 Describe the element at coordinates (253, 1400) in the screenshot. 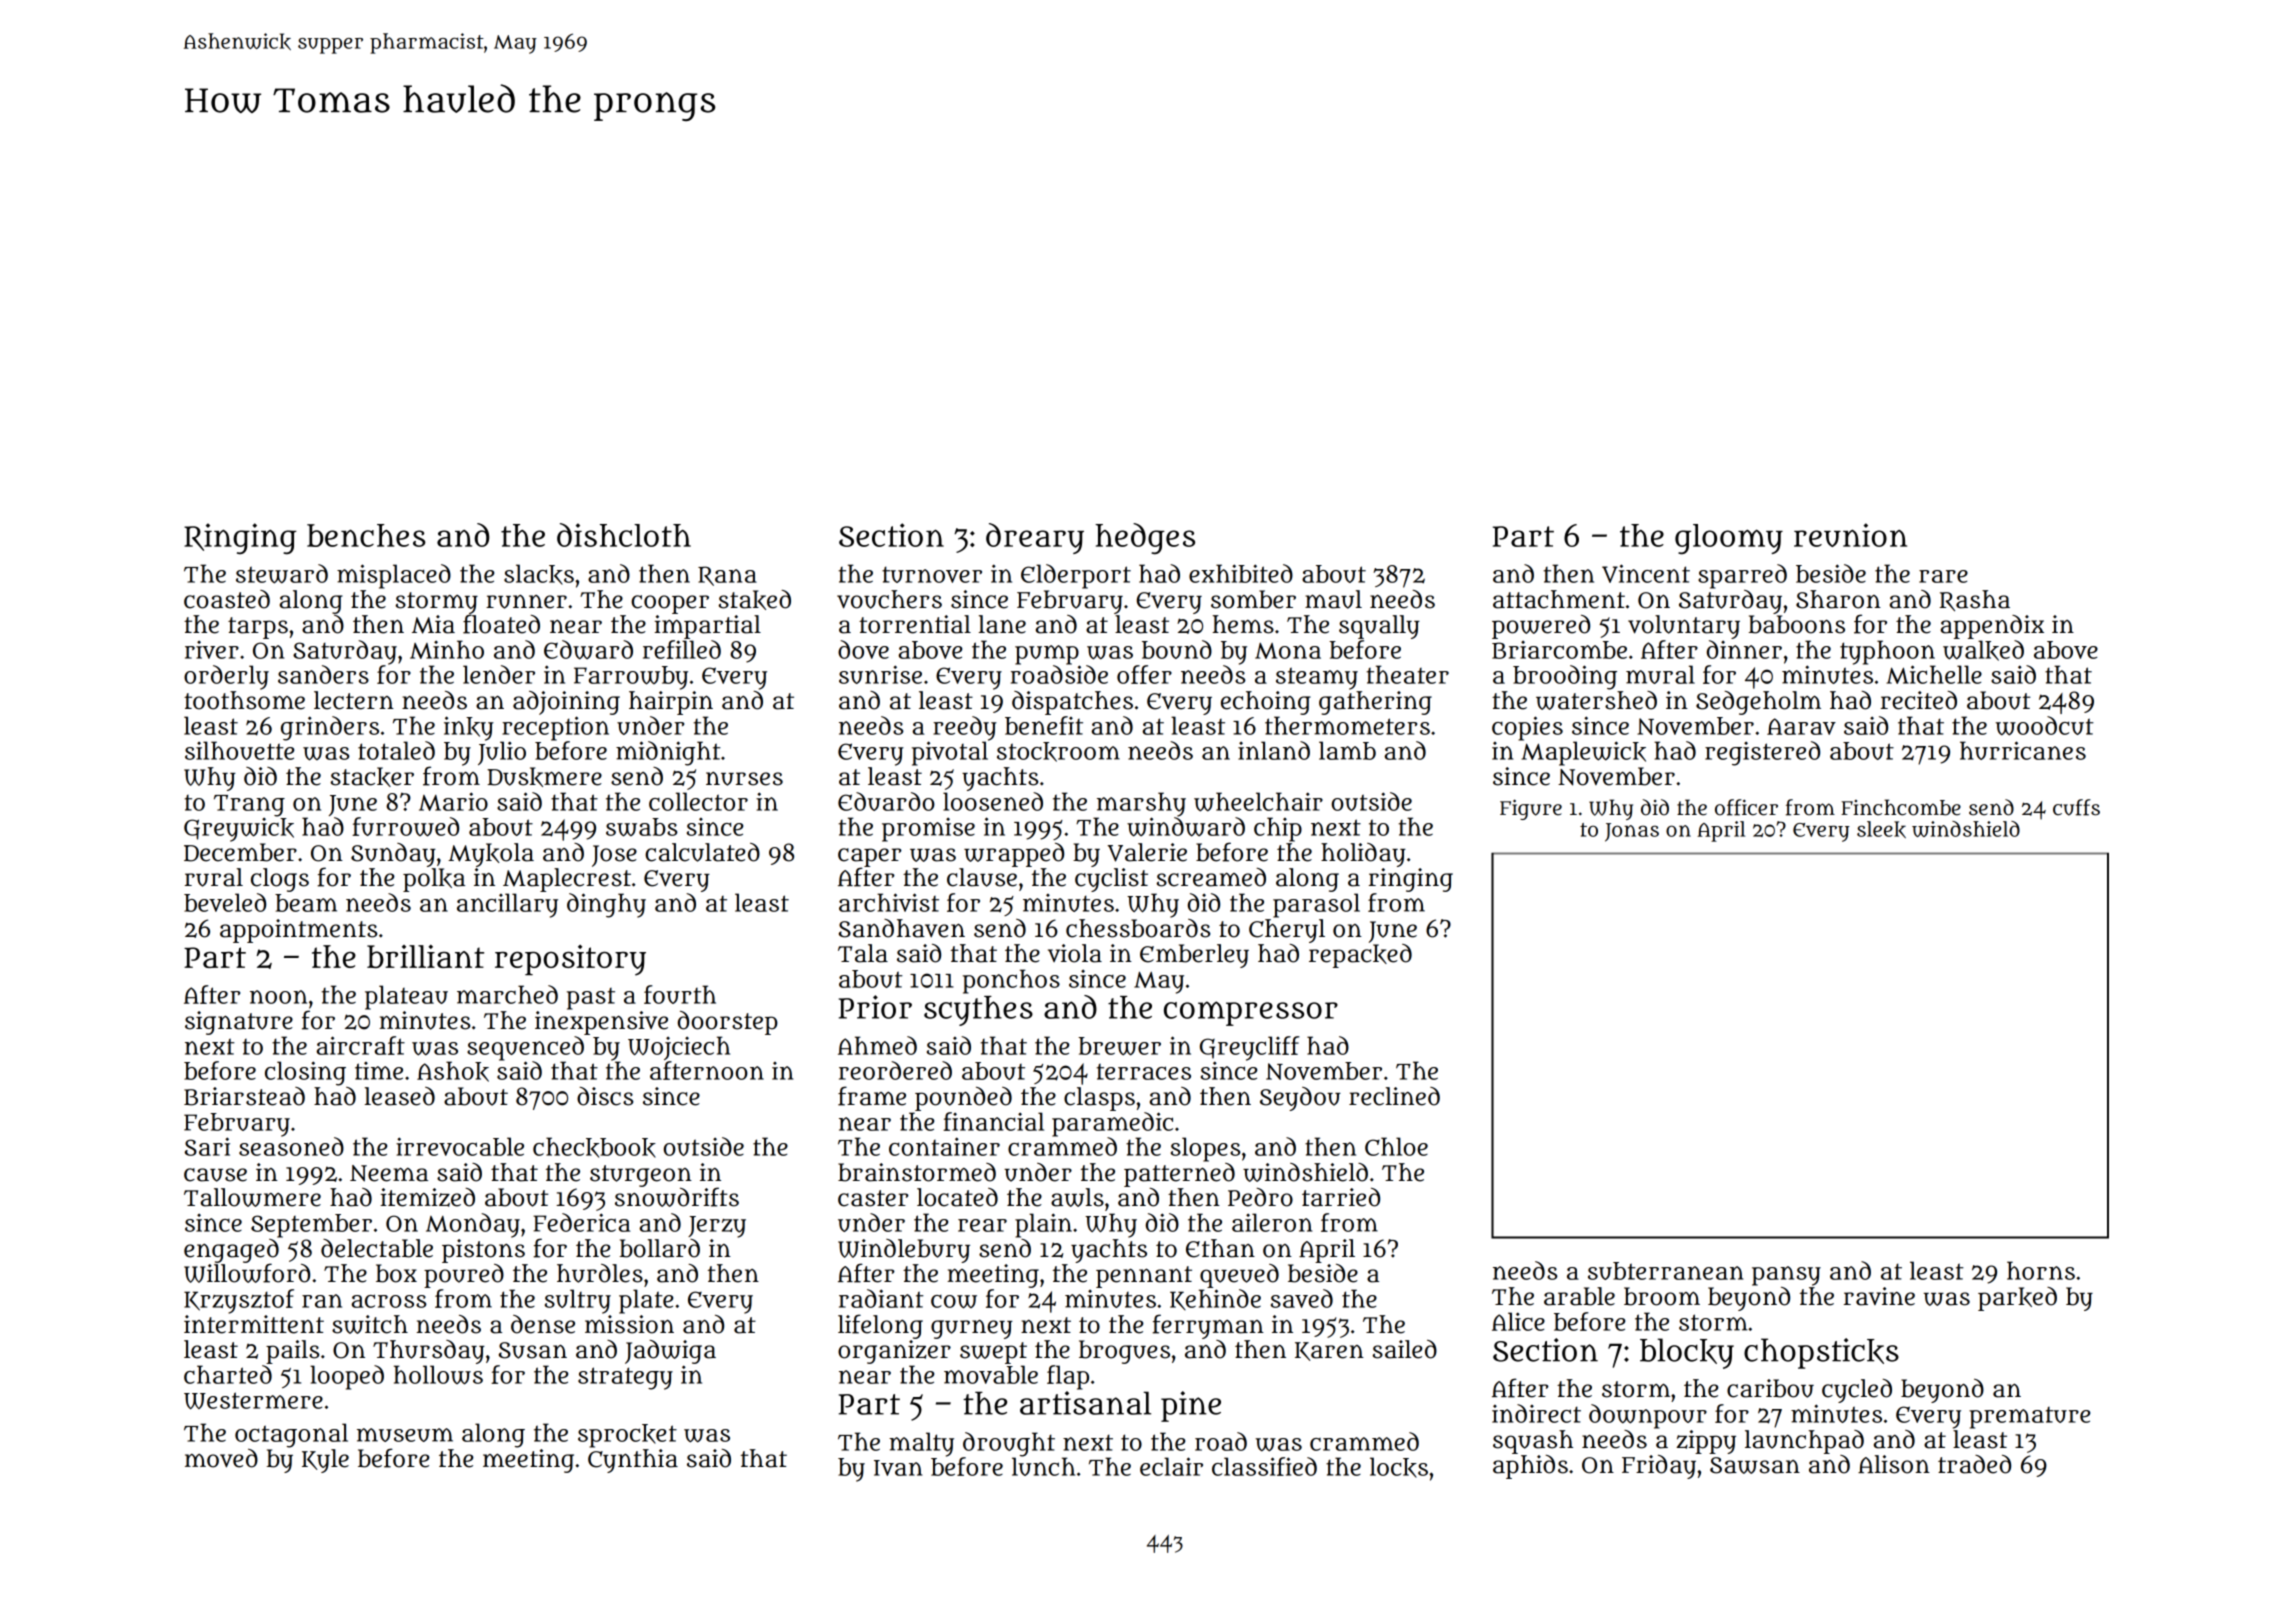

I see `Westermere` at that location.
